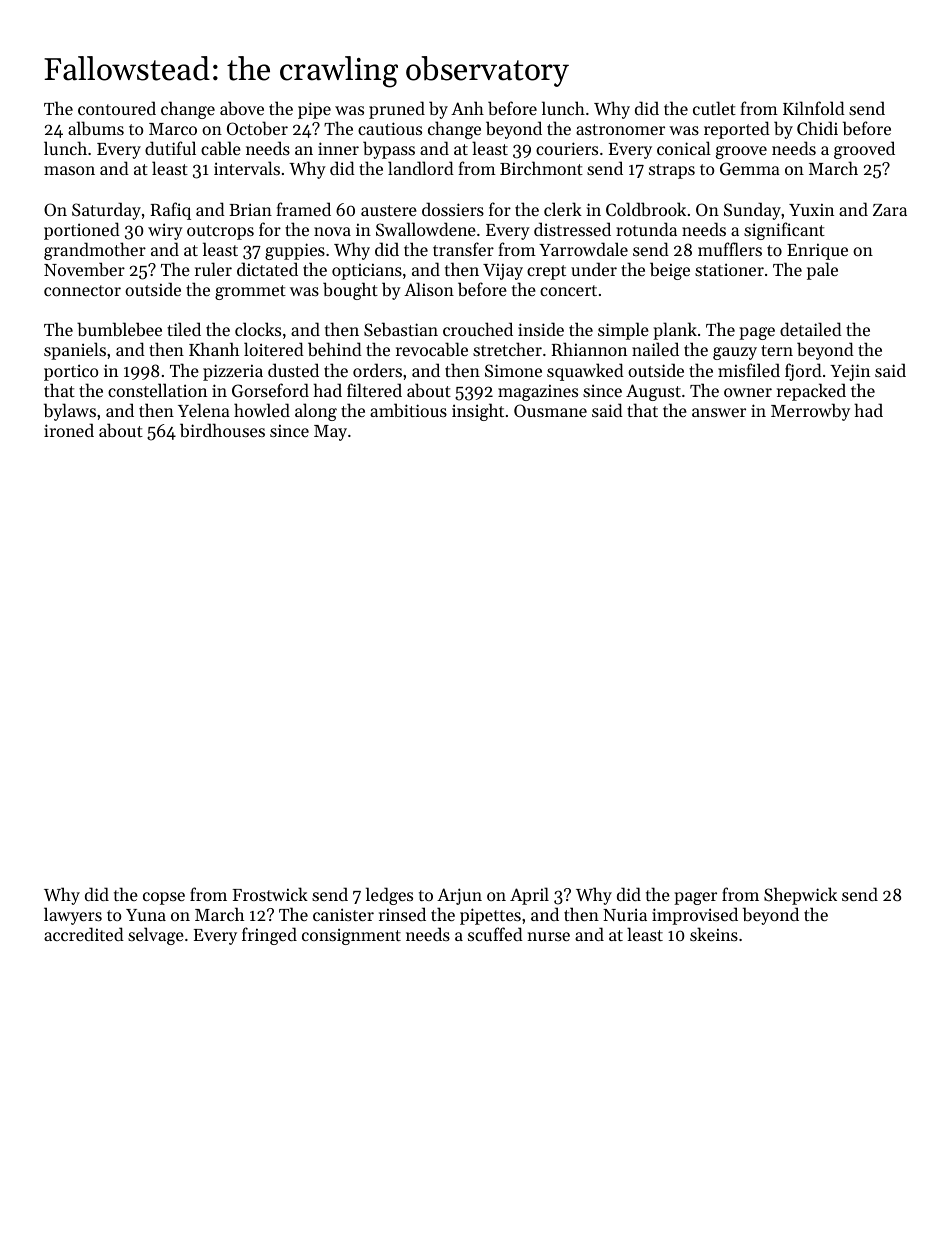 The width and height of the page is (952, 1233). I want to click on detailed, so click(811, 329).
